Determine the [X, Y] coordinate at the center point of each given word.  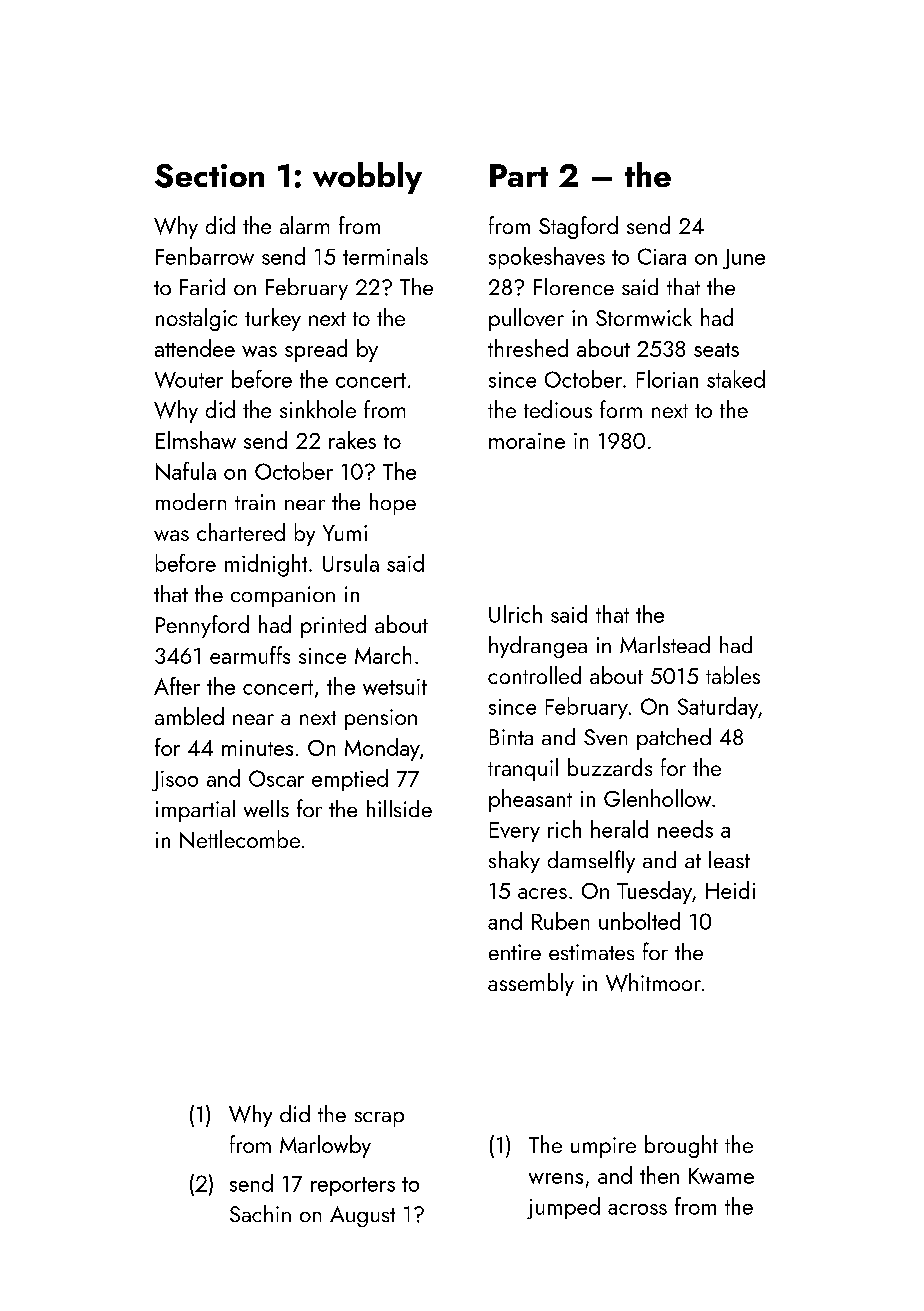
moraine [527, 441]
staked [736, 379]
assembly [531, 984]
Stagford [578, 227]
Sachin [260, 1213]
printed [333, 626]
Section [209, 176]
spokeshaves [547, 258]
